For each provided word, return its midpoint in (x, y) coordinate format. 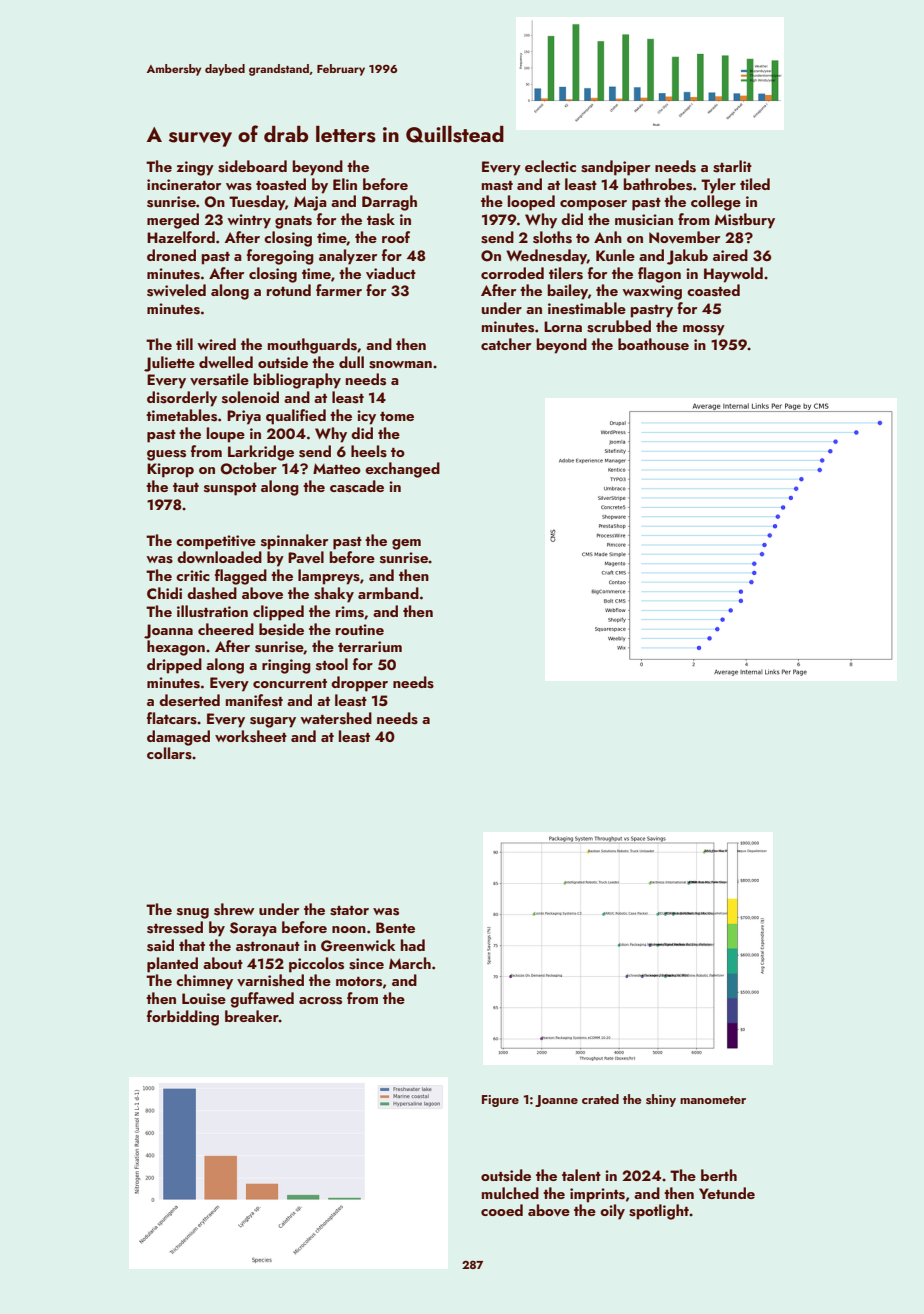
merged (173, 221)
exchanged (402, 470)
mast (497, 186)
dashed (212, 593)
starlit (732, 166)
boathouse (653, 344)
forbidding (183, 1018)
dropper (359, 684)
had (413, 945)
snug (193, 913)
